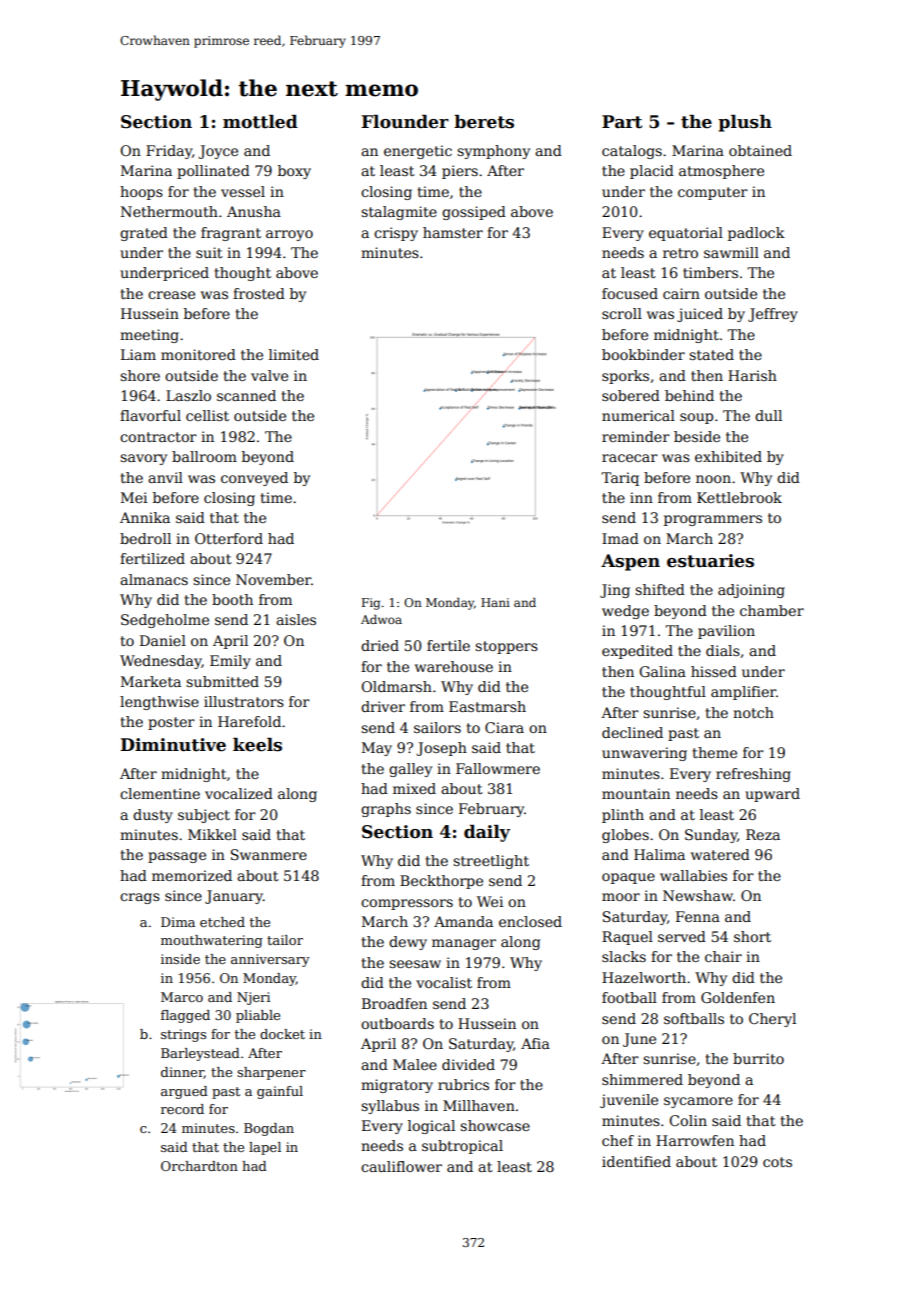  Describe the element at coordinates (401, 1166) in the screenshot. I see `cauliflower` at that location.
